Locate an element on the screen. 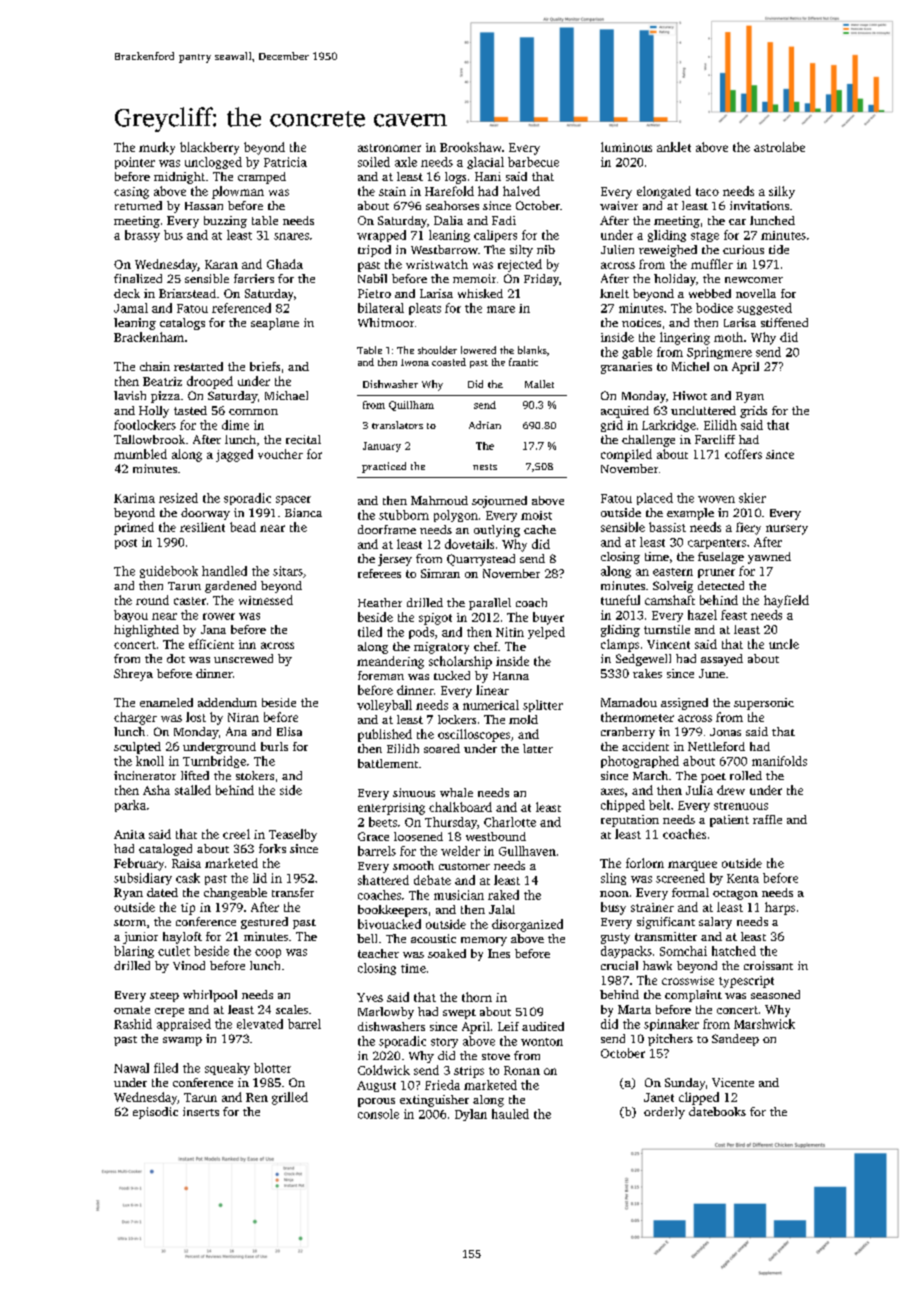 The width and height of the screenshot is (924, 1308). polygon is located at coordinates (456, 516).
